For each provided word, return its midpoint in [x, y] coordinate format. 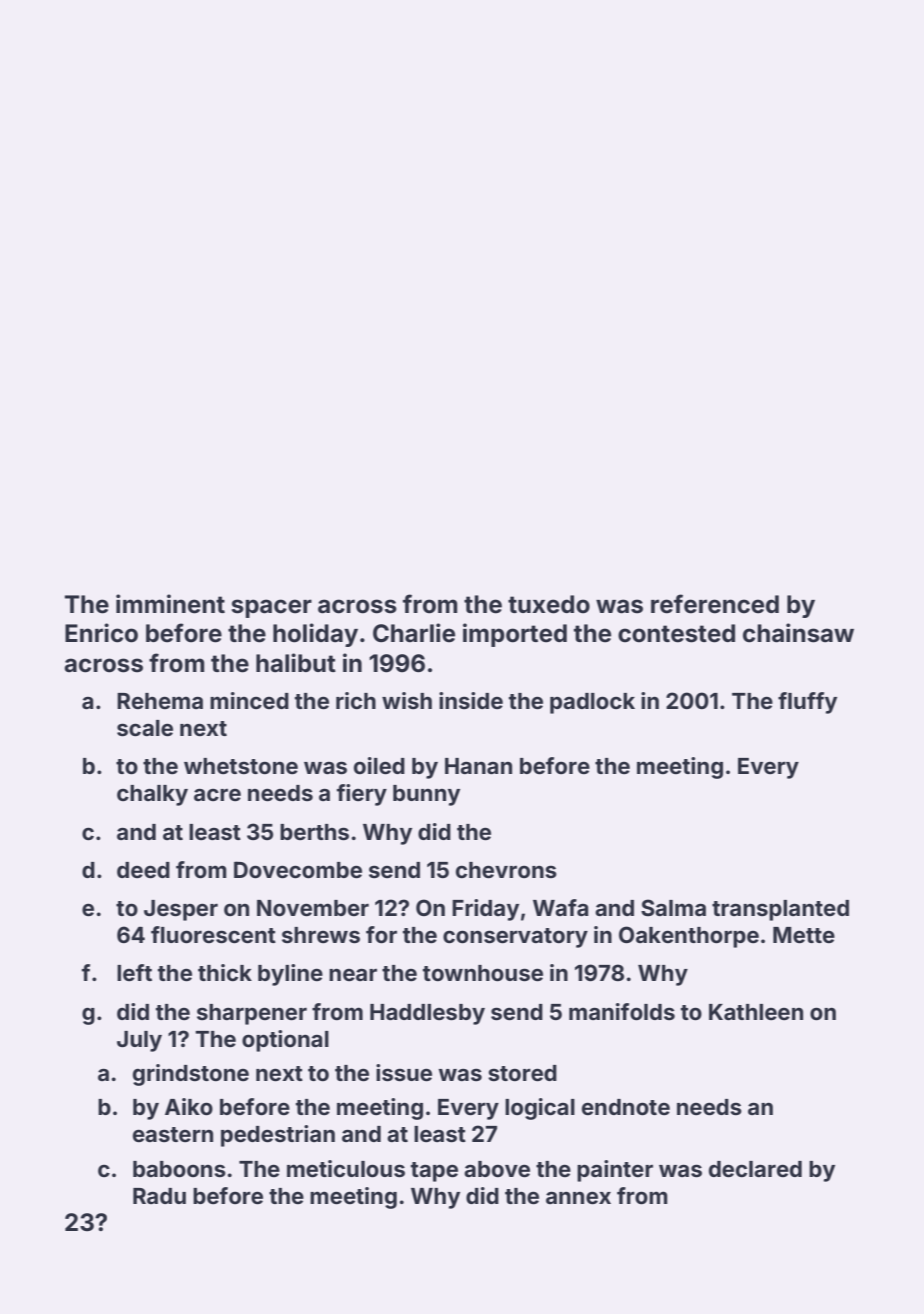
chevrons [506, 870]
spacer [271, 608]
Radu [159, 1196]
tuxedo [549, 604]
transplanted [780, 910]
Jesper [181, 910]
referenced [715, 604]
